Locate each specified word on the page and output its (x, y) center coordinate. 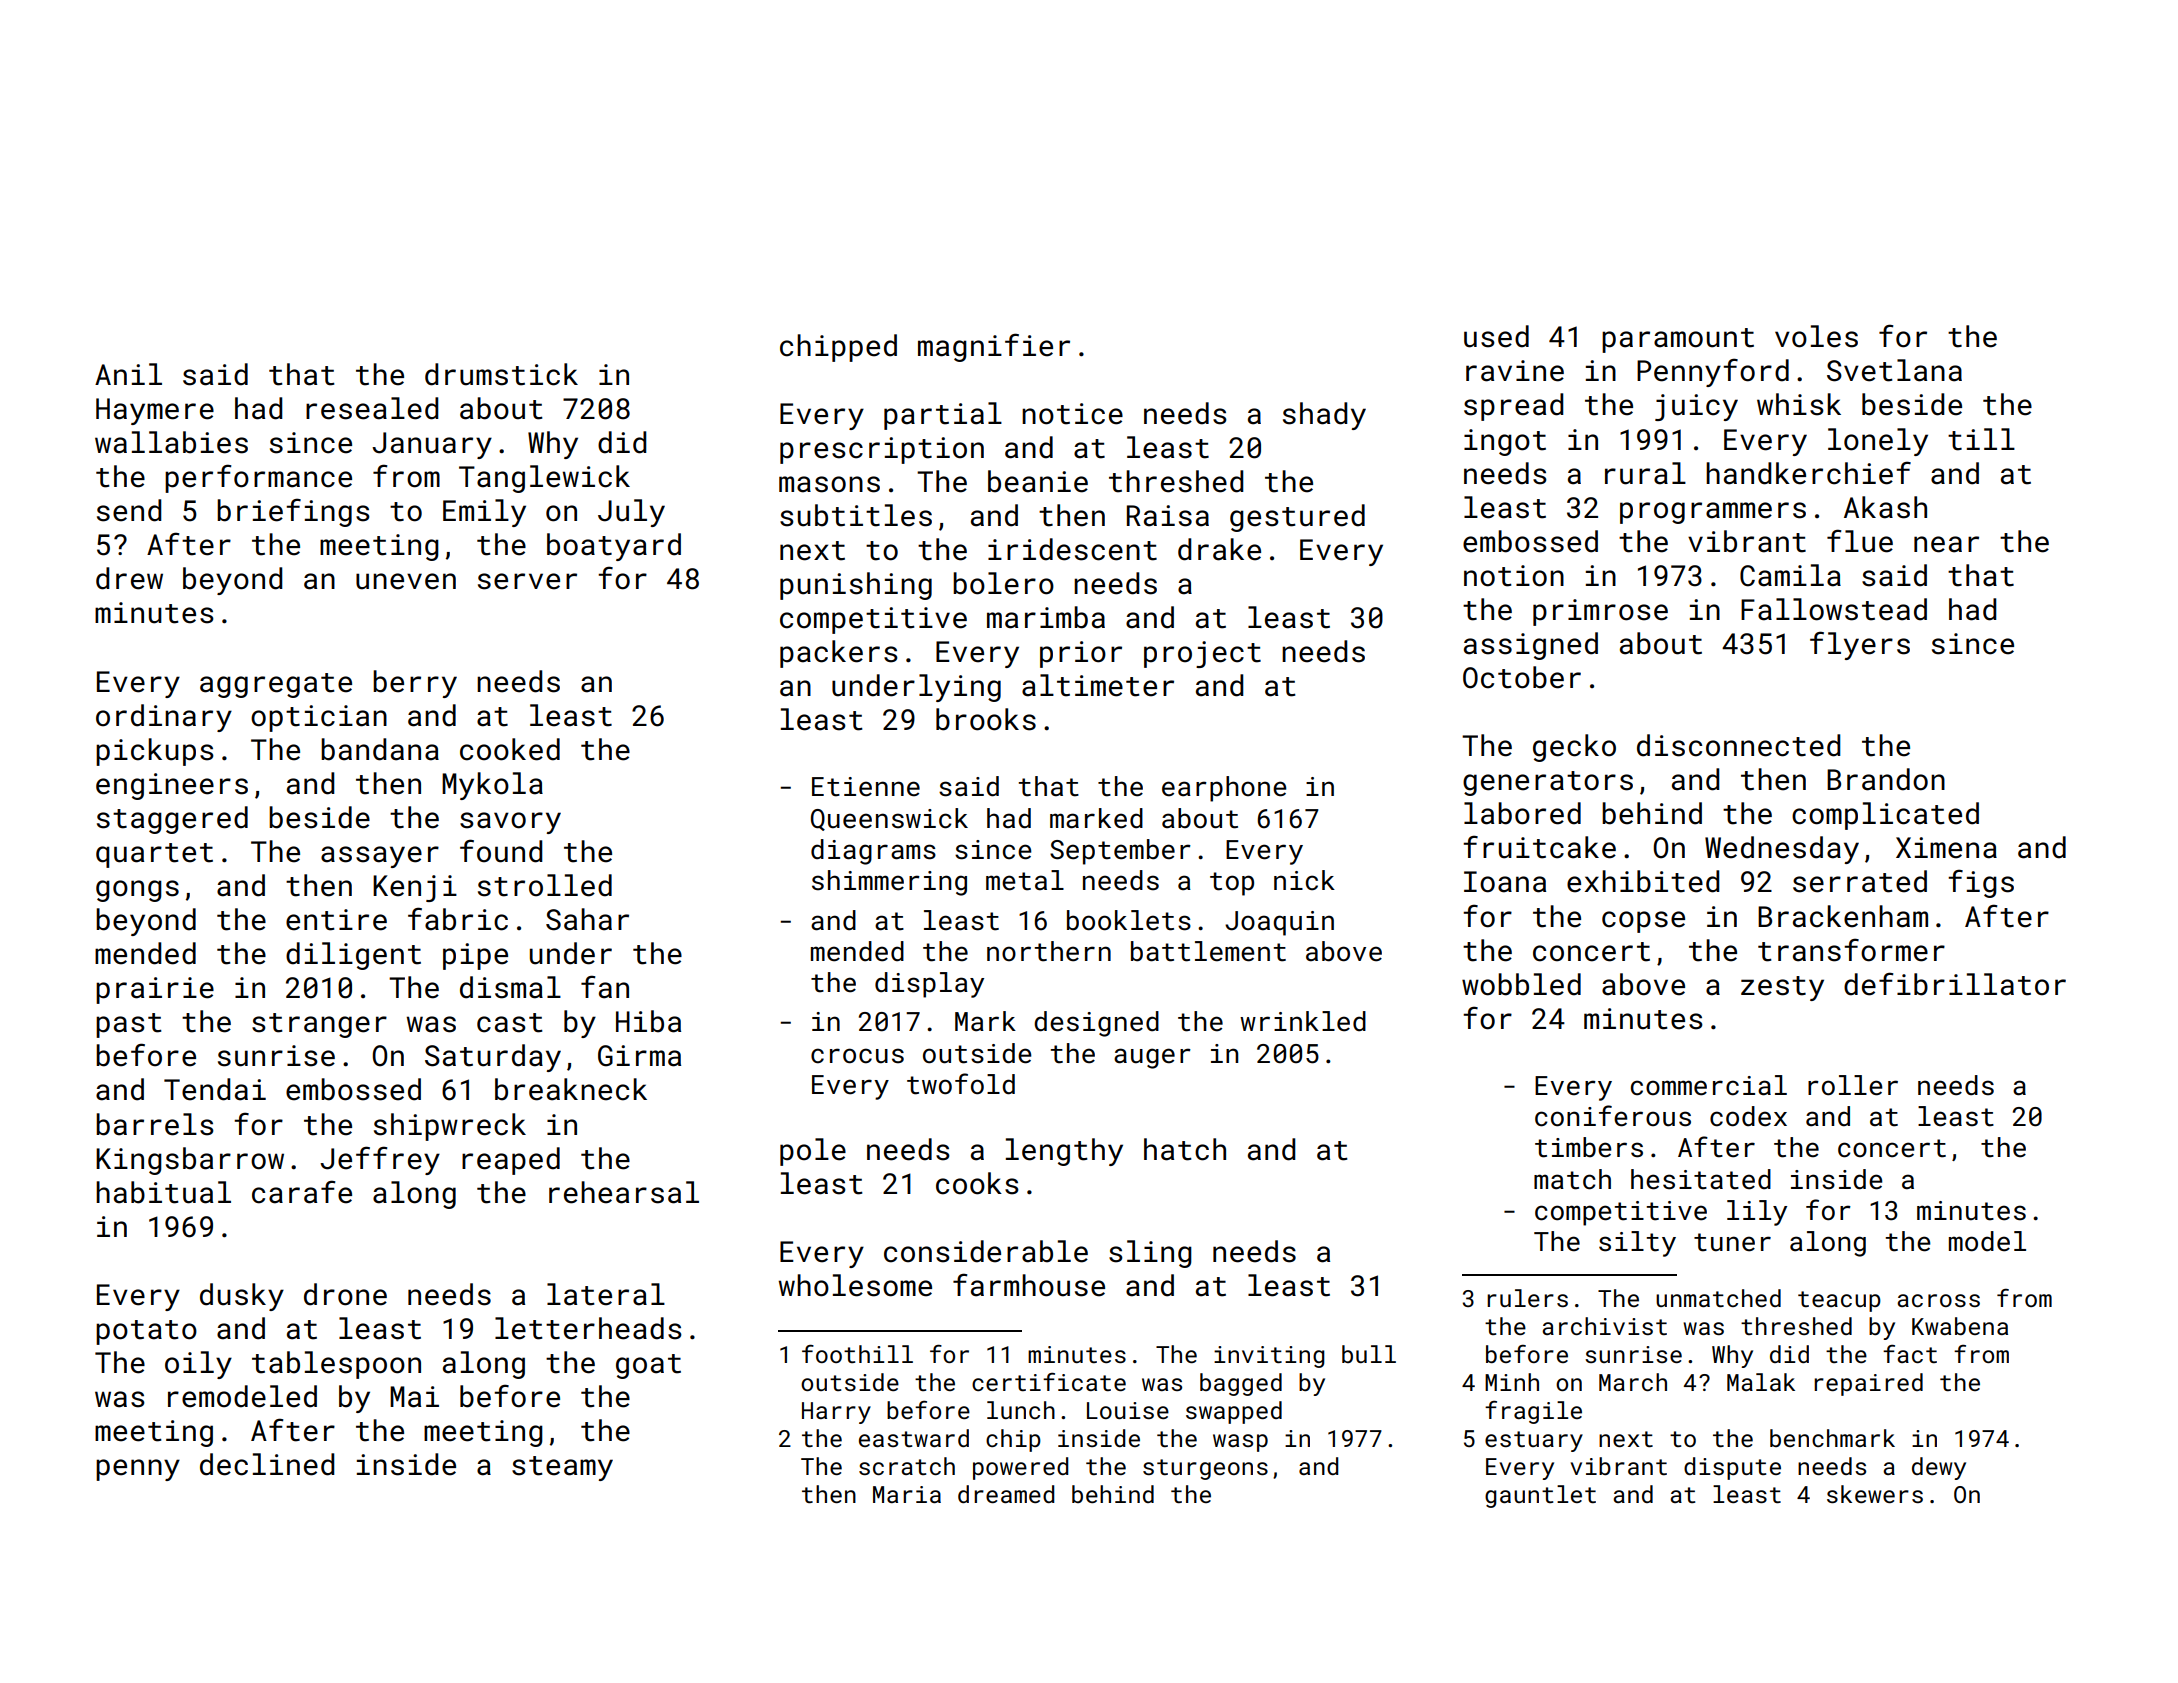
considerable (986, 1251)
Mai (414, 1397)
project (1202, 654)
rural (1645, 473)
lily (1757, 1213)
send (129, 510)
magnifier (994, 347)
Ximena (1946, 848)
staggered (172, 820)
